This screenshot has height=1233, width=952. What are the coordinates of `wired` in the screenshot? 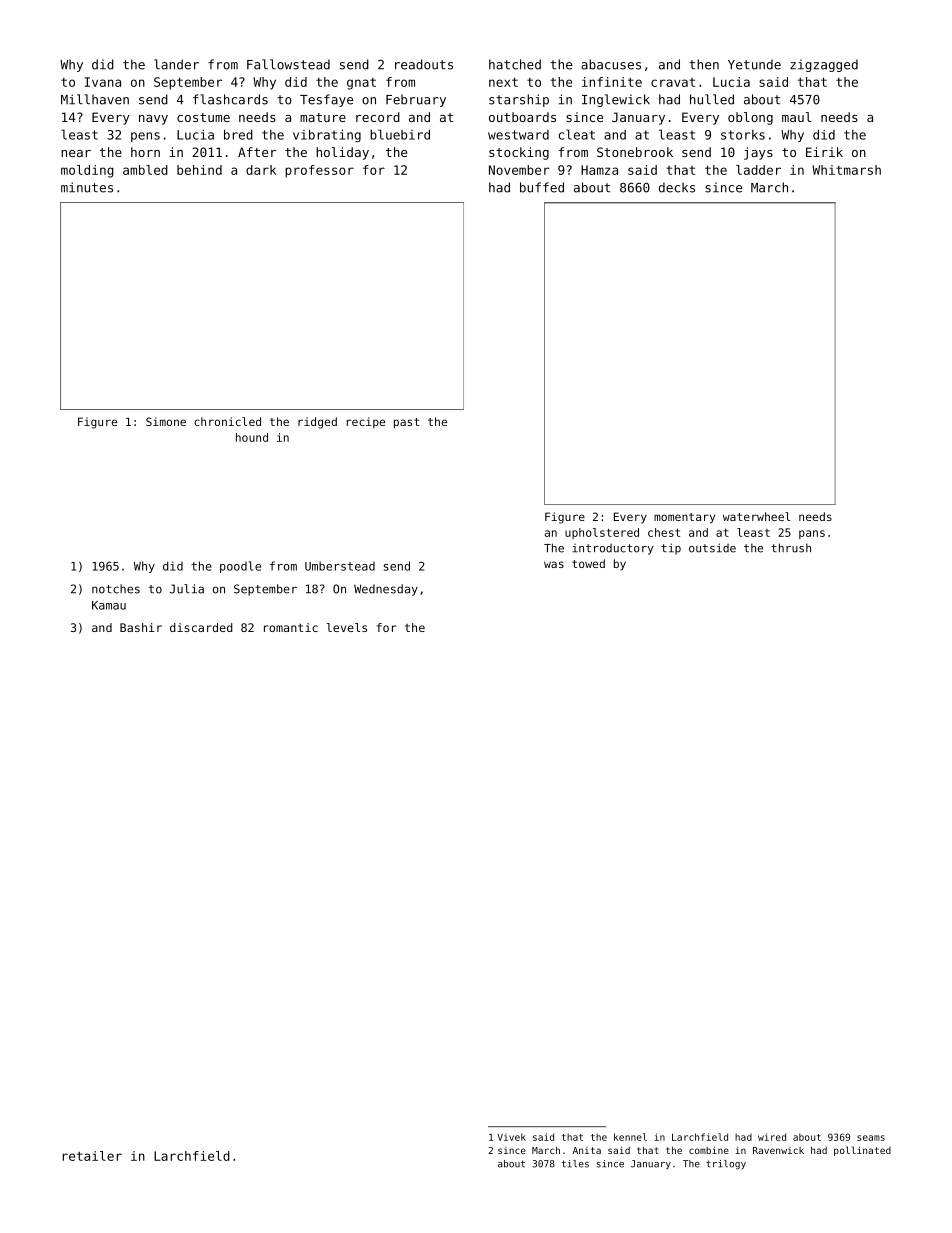 It's located at (772, 1137).
